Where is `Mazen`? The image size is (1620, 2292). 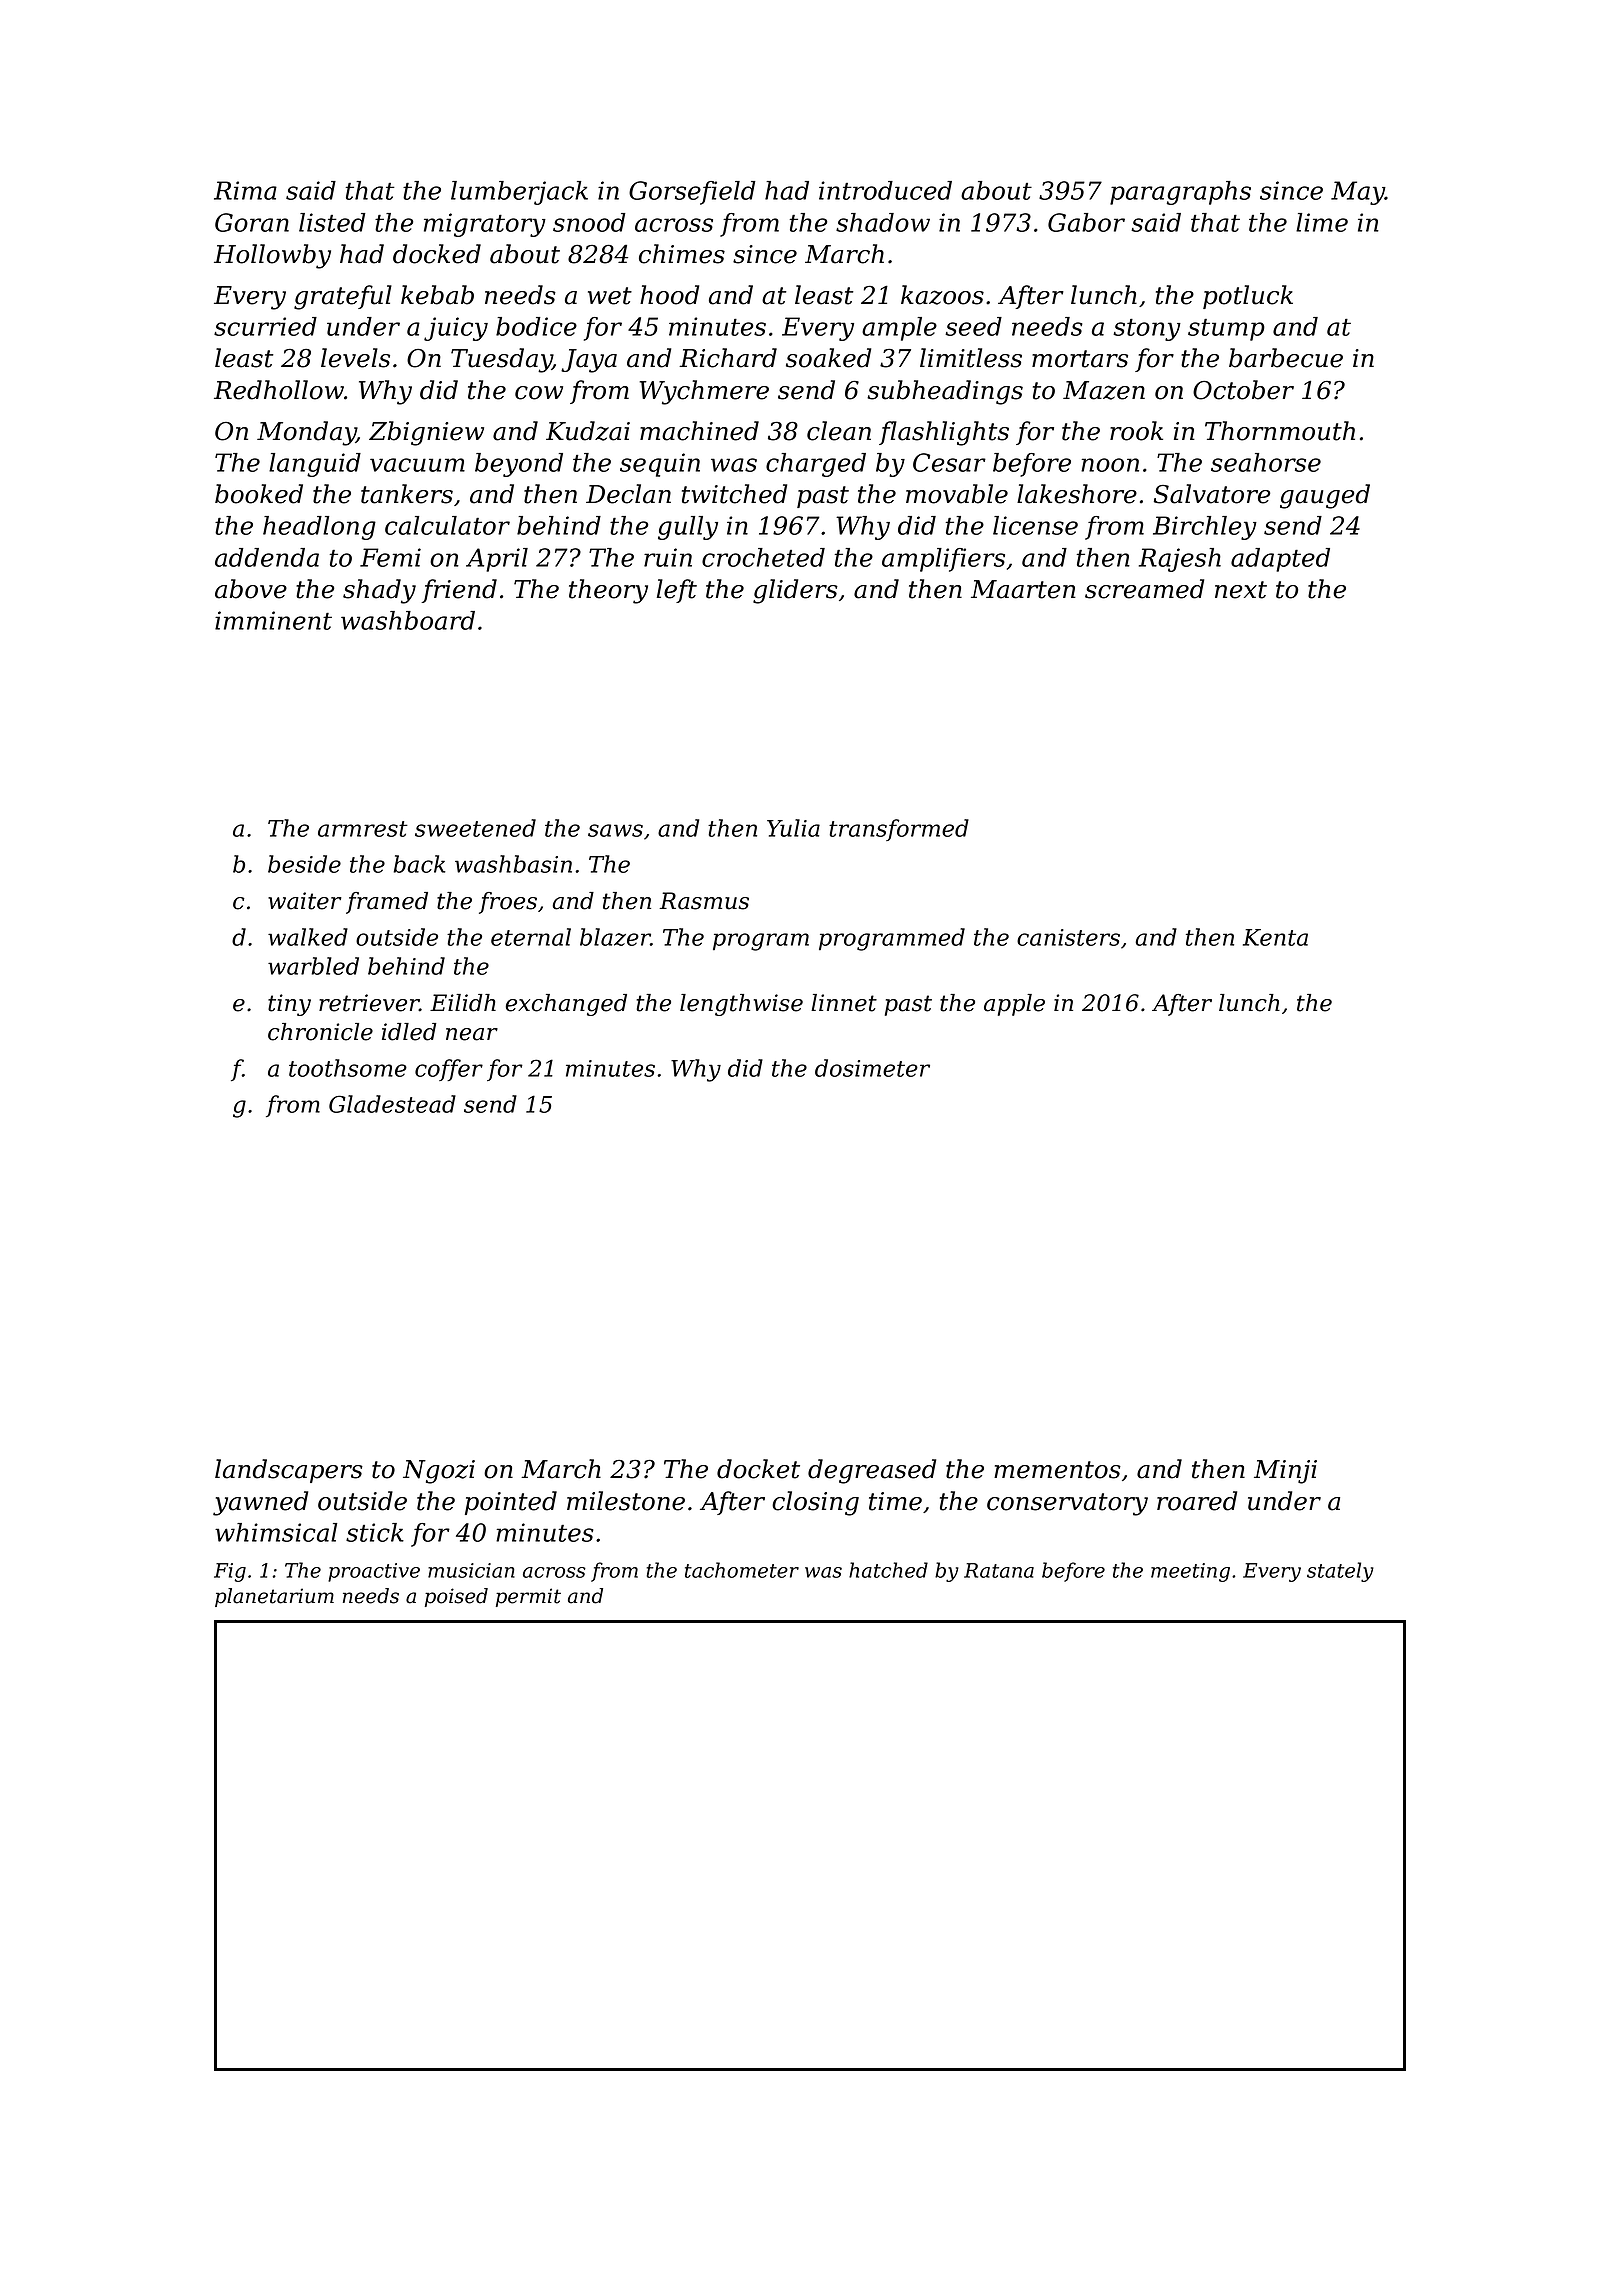 Mazen is located at coordinates (1104, 390).
